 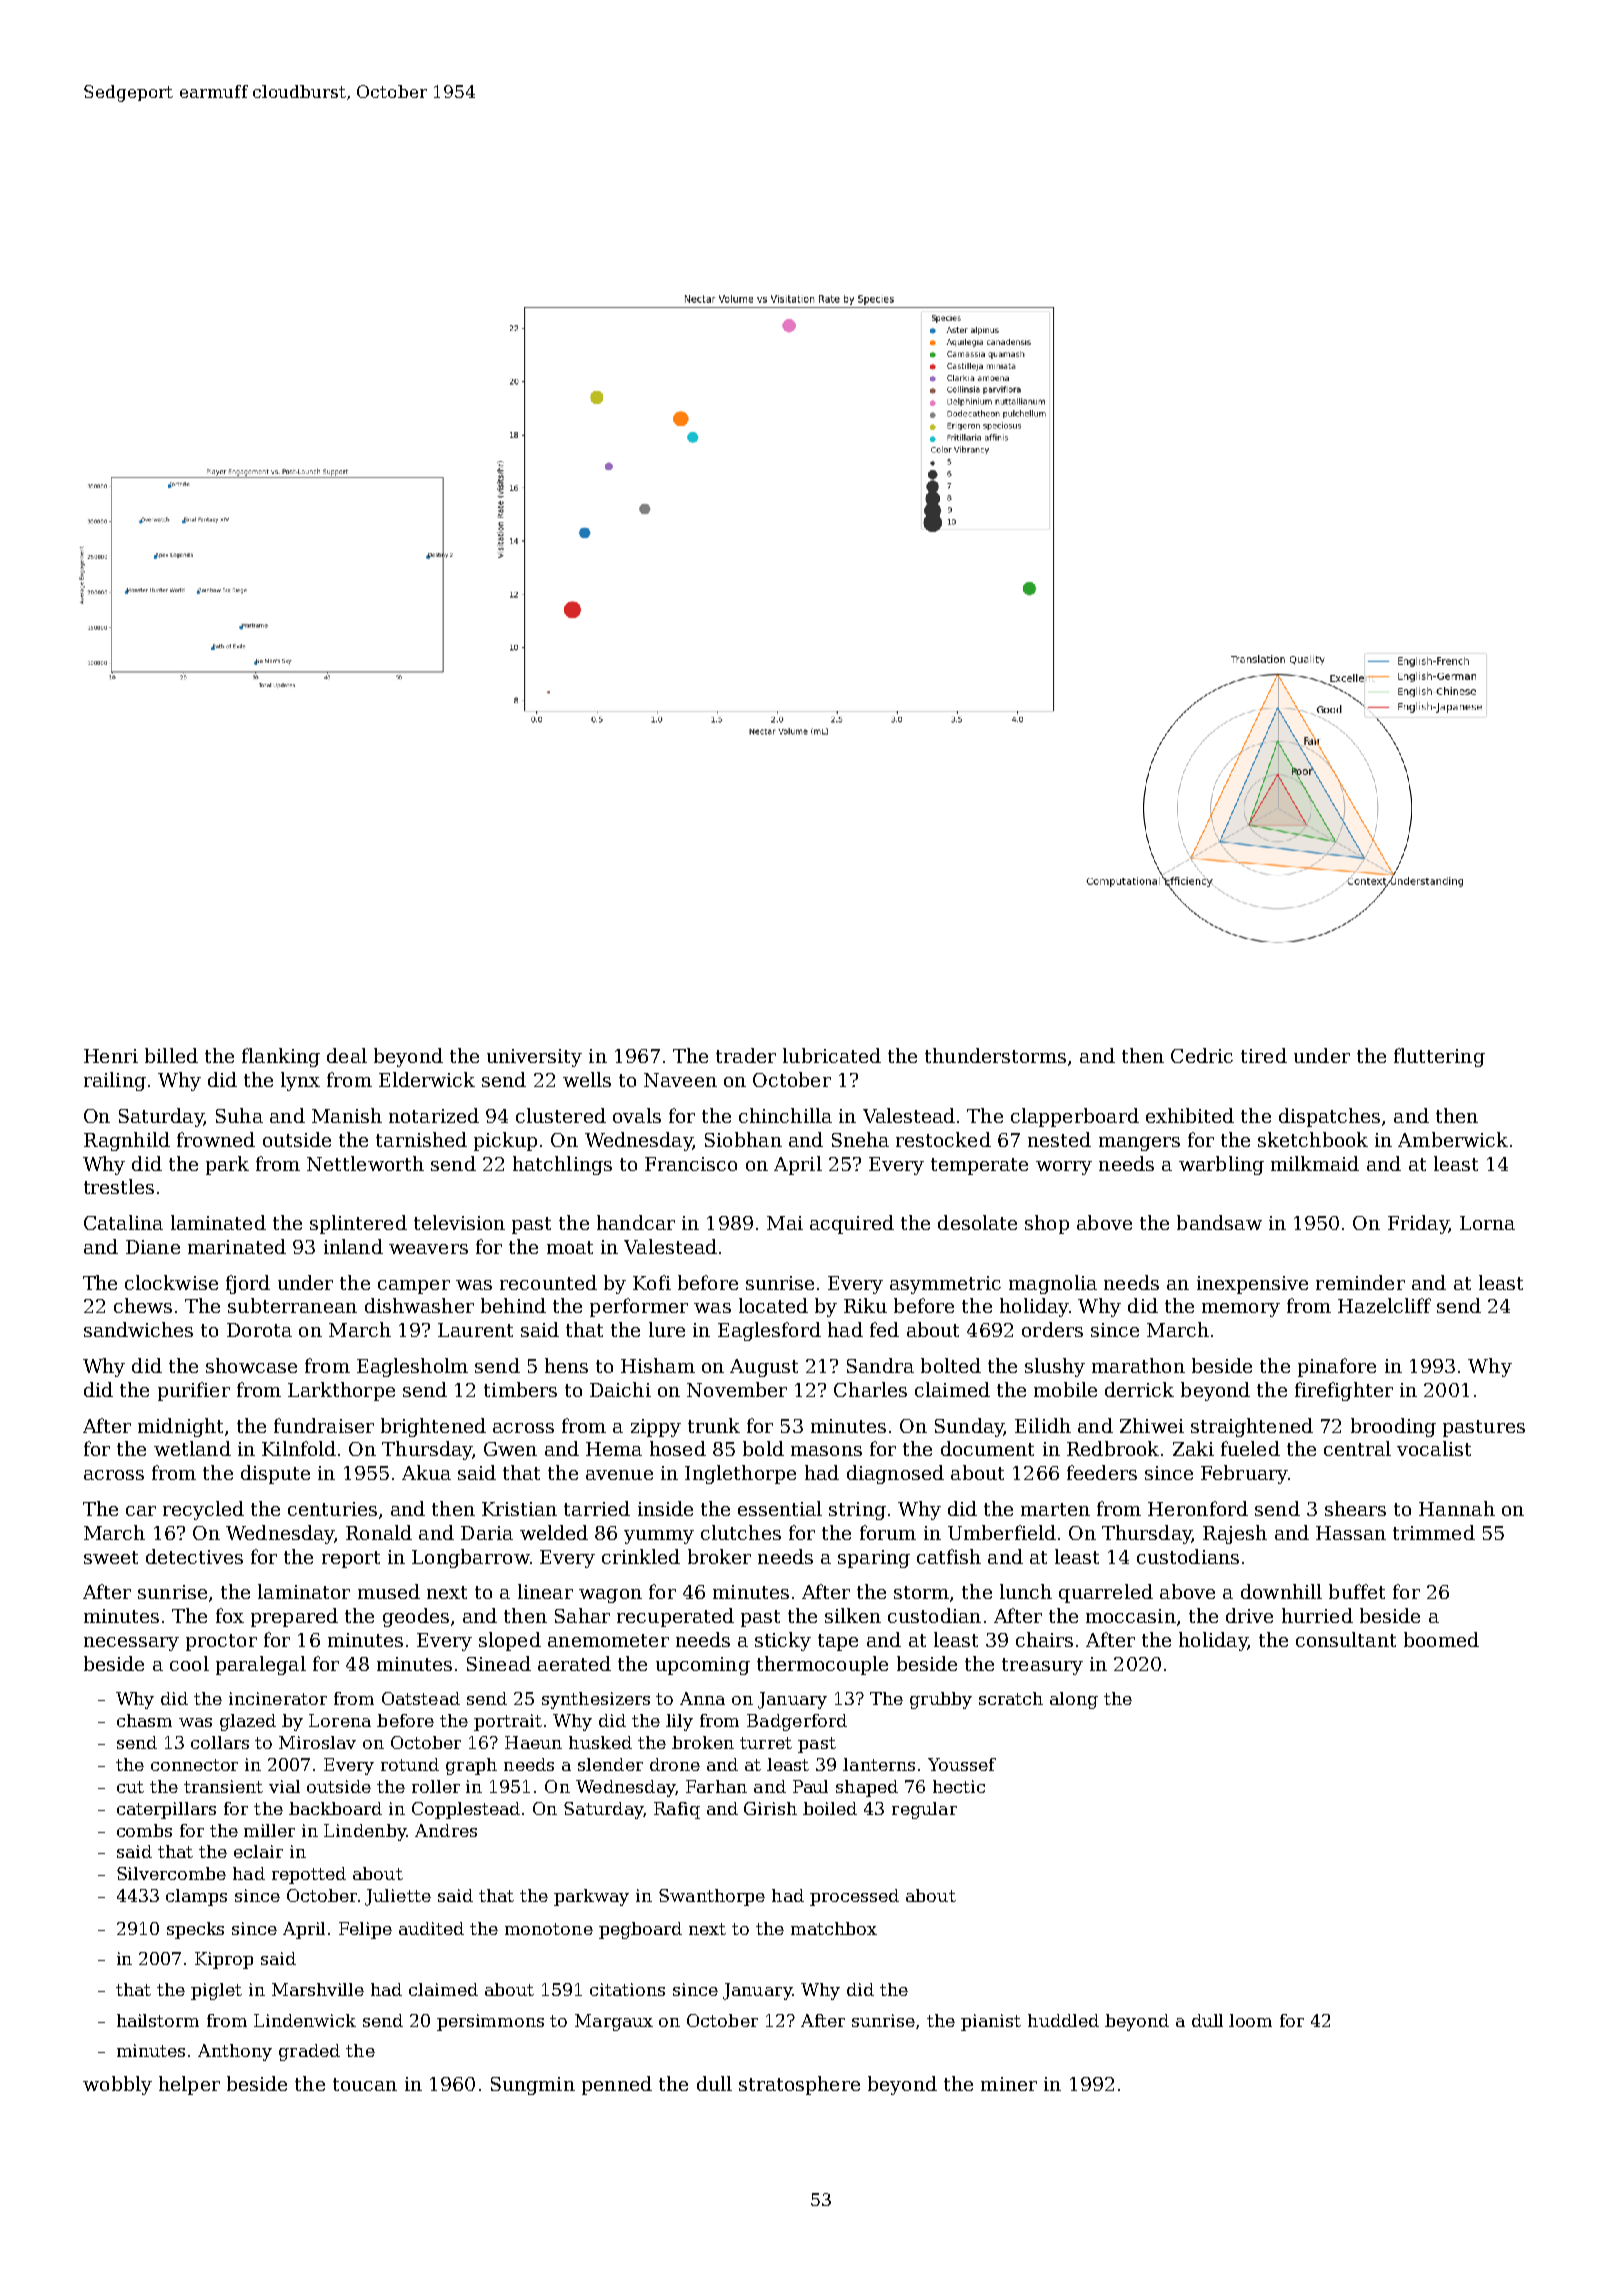 What do you see at coordinates (1264, 1055) in the image?
I see `tired` at bounding box center [1264, 1055].
